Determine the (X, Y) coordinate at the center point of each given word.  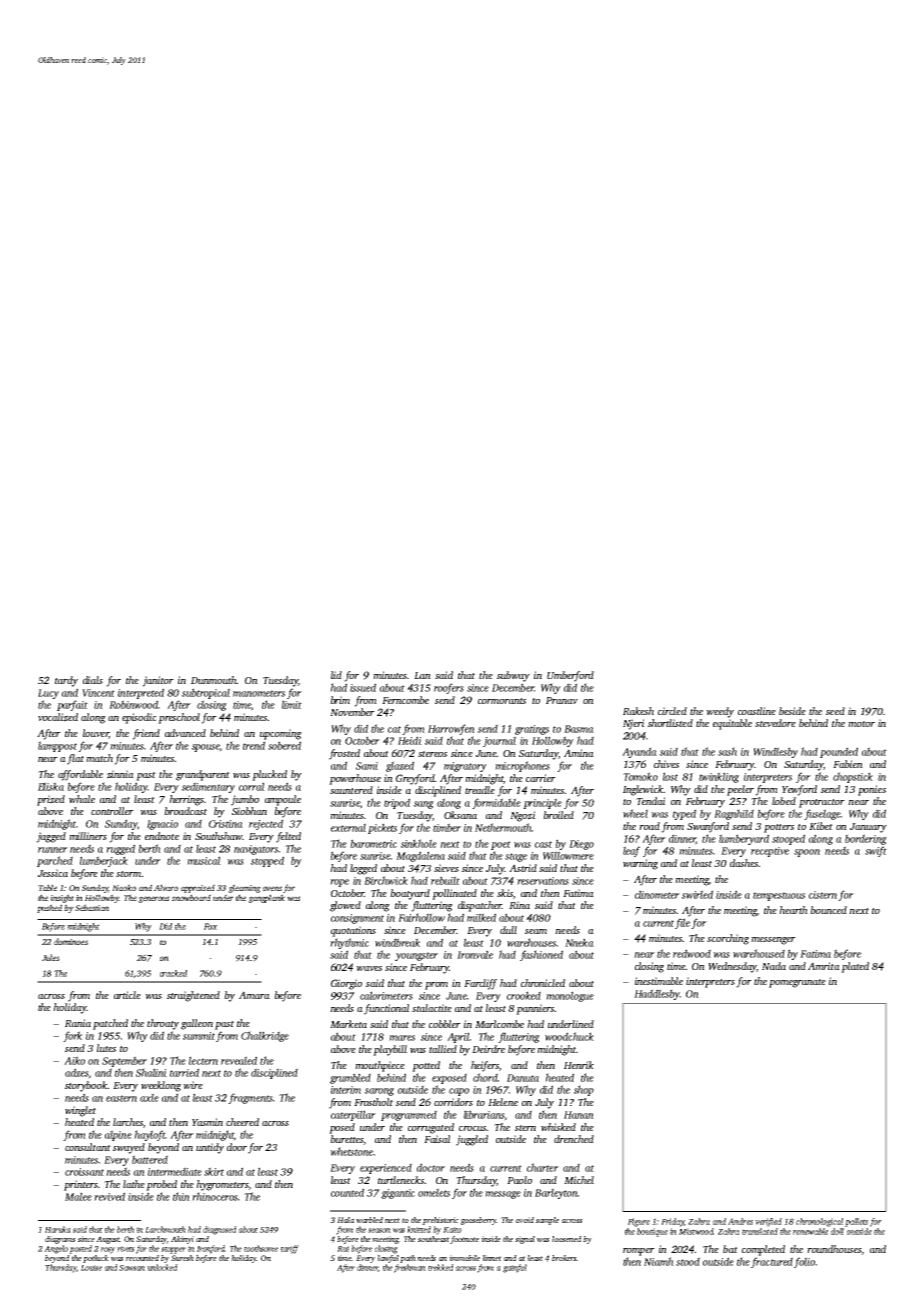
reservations (543, 881)
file (682, 923)
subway (513, 676)
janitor (158, 681)
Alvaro (166, 887)
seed (835, 711)
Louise (91, 1268)
